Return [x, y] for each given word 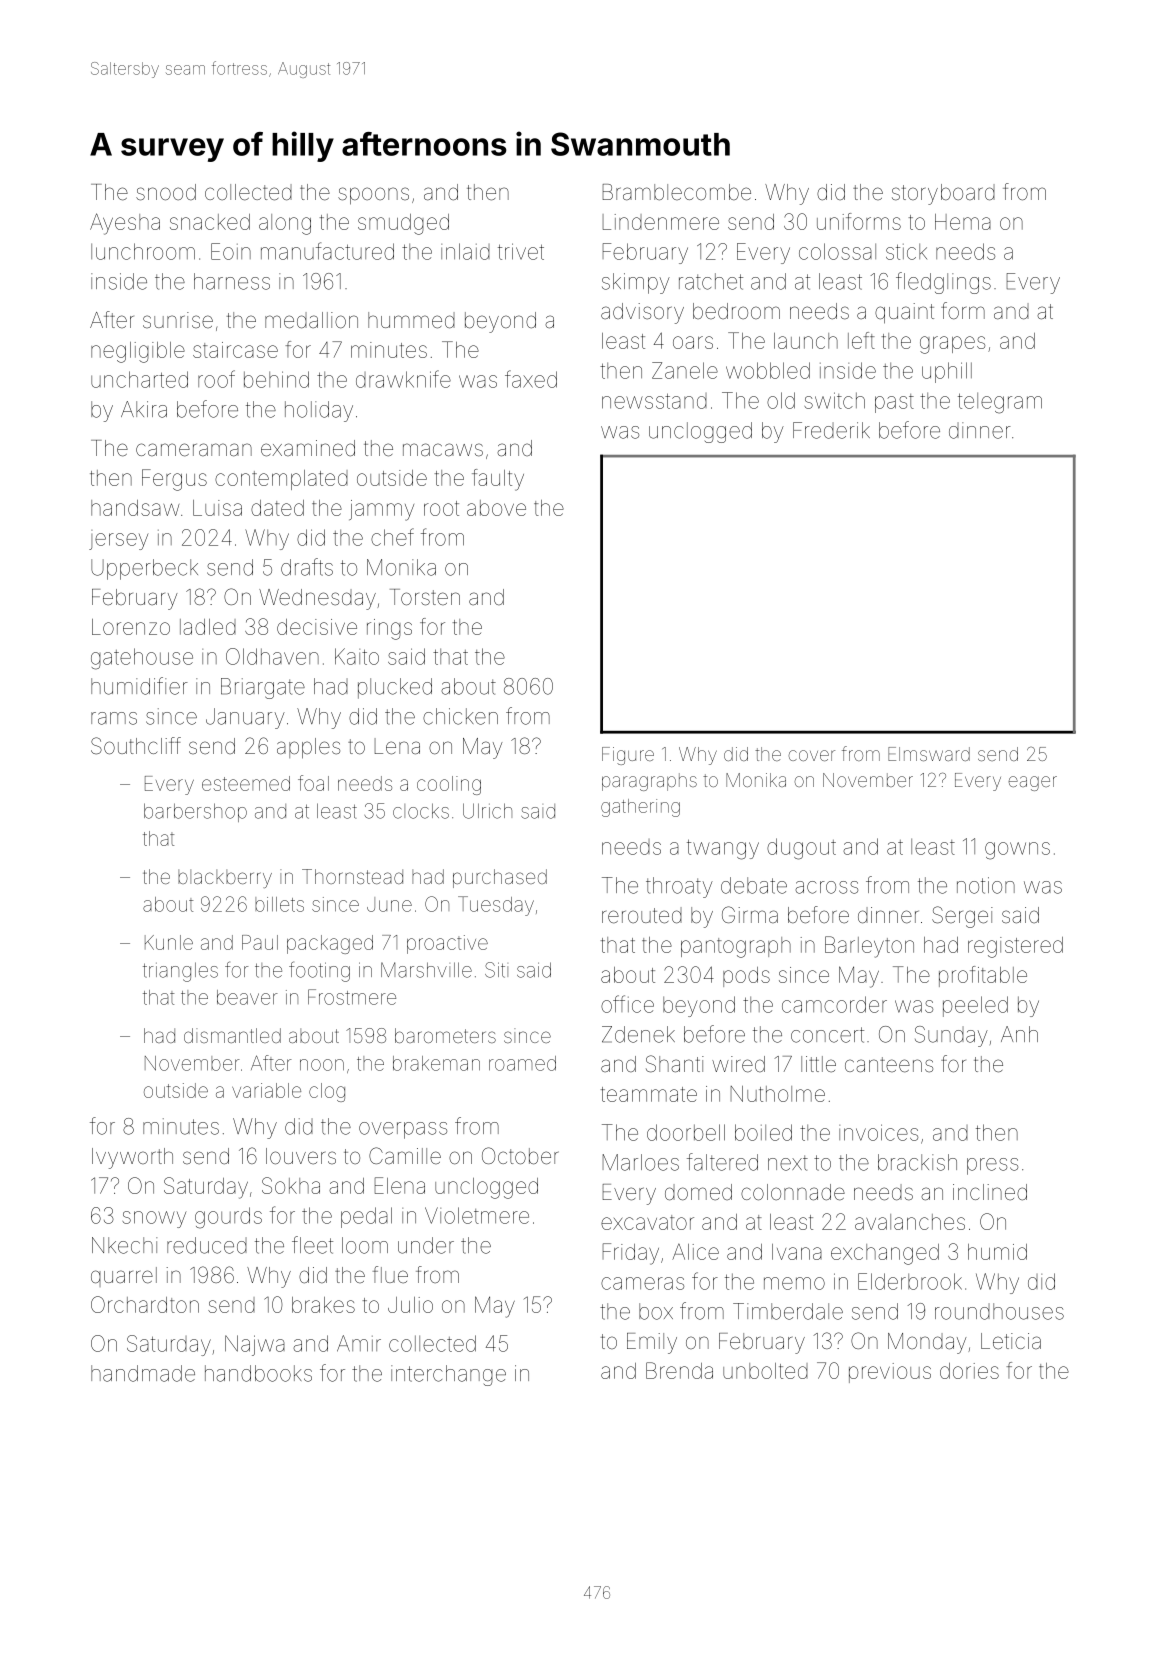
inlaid [465, 251]
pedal [366, 1217]
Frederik [831, 430]
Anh [1019, 1034]
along [285, 224]
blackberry [225, 879]
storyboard [943, 194]
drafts [307, 567]
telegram [1000, 403]
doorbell [686, 1132]
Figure [628, 756]
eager [1032, 783]
